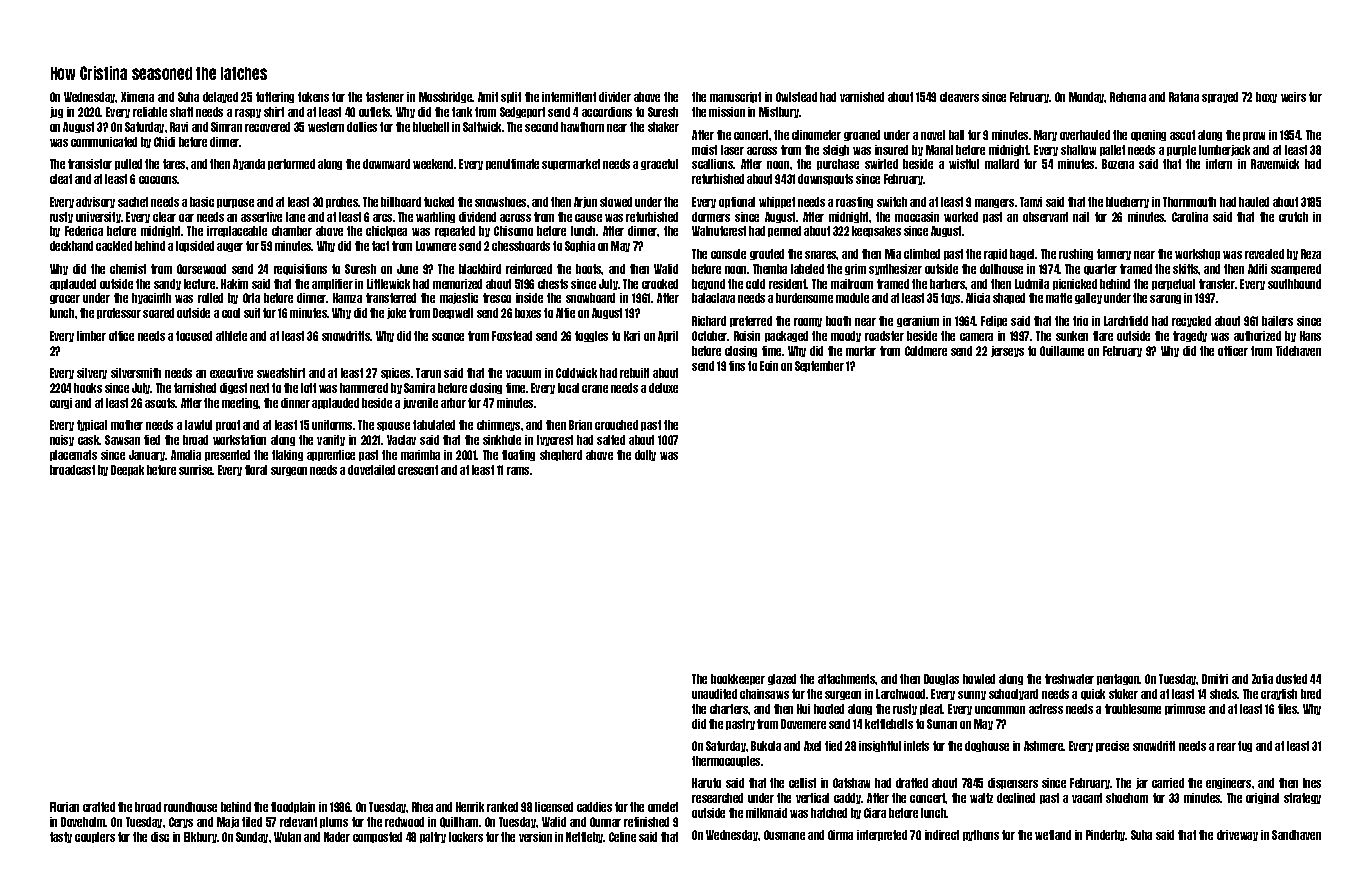 This document has height=887, width=1372. I want to click on refinished, so click(646, 822).
